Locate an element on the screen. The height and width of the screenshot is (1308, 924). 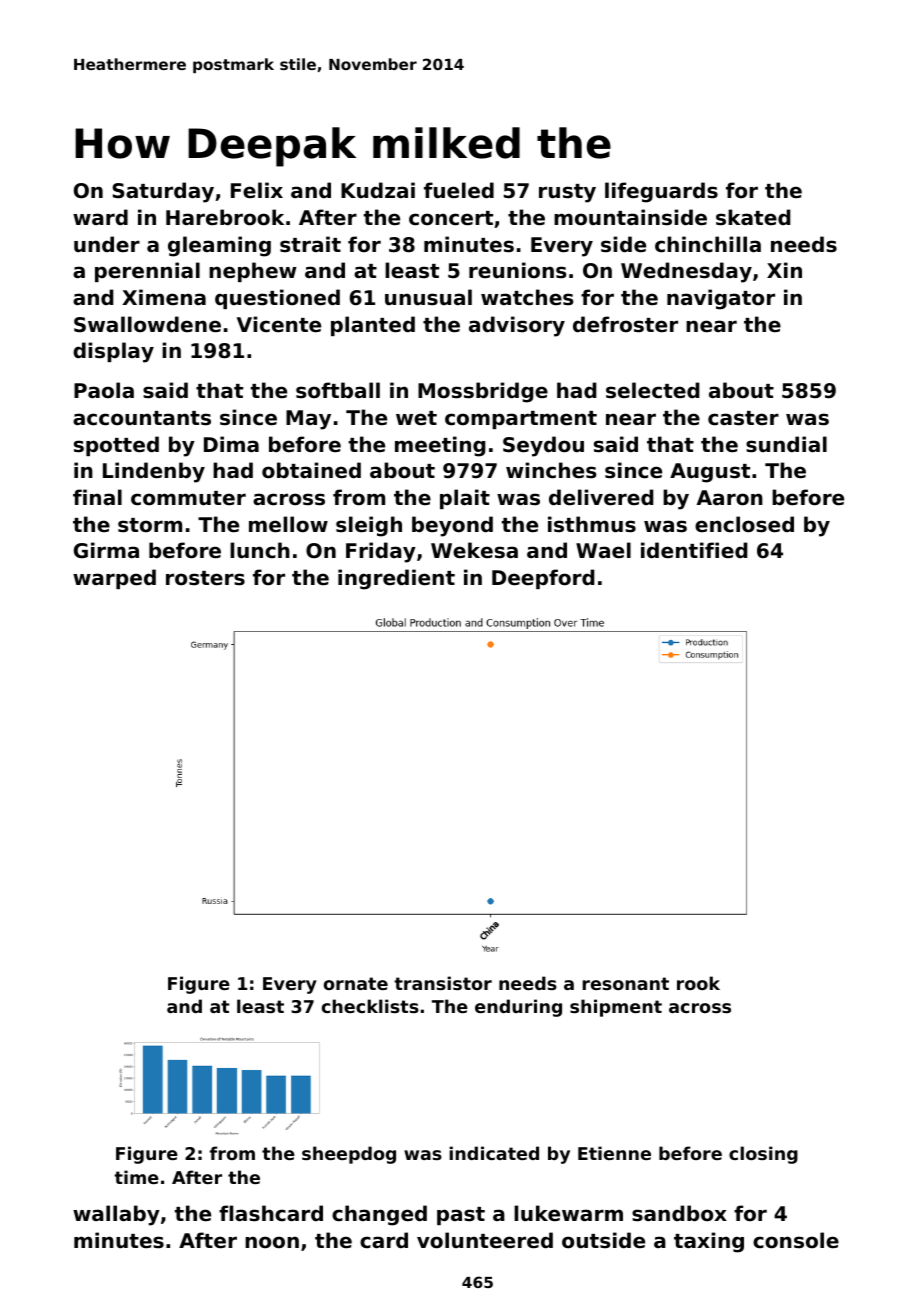
sheepdog is located at coordinates (349, 1155).
